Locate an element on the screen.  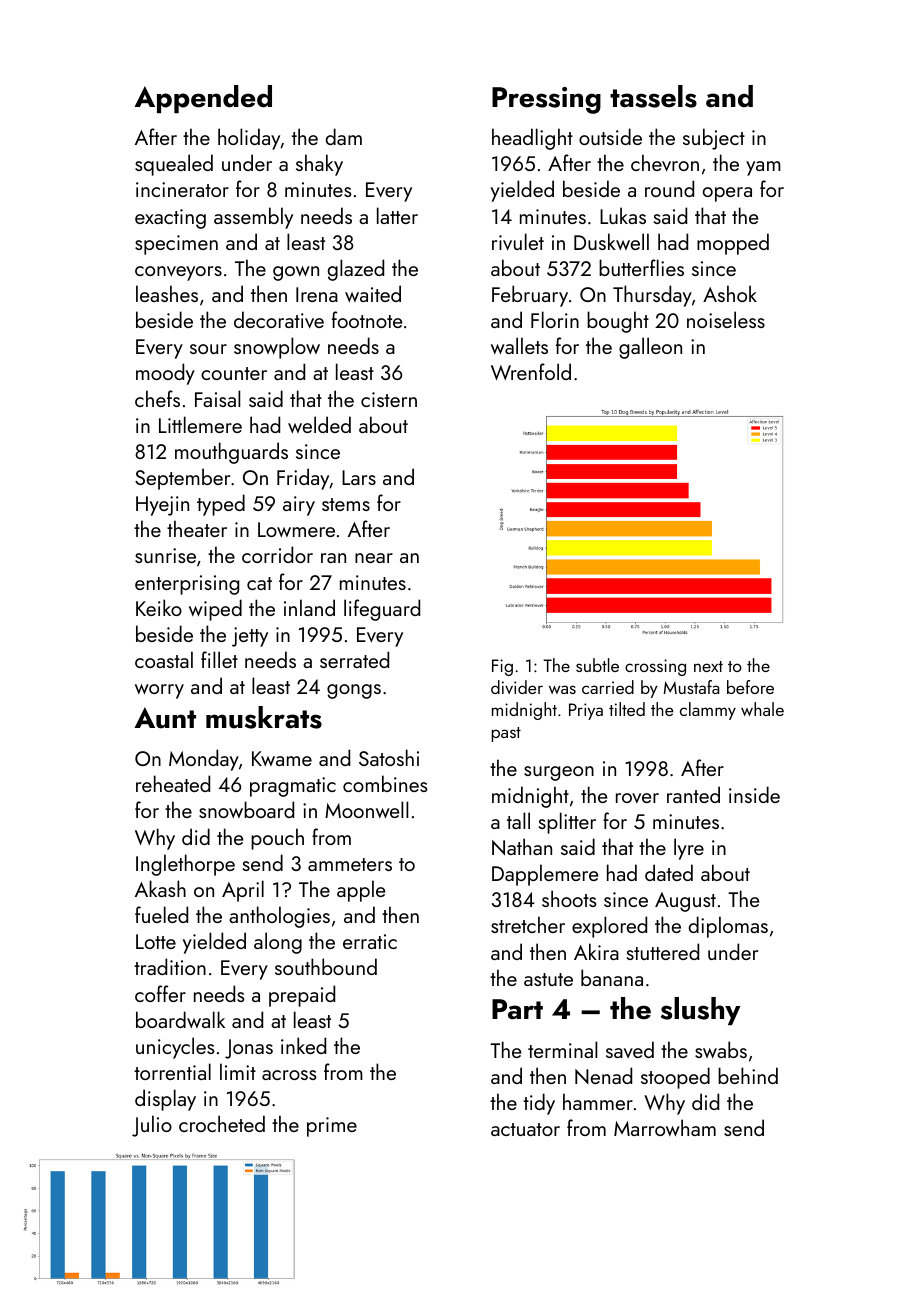
fueled is located at coordinates (161, 914).
